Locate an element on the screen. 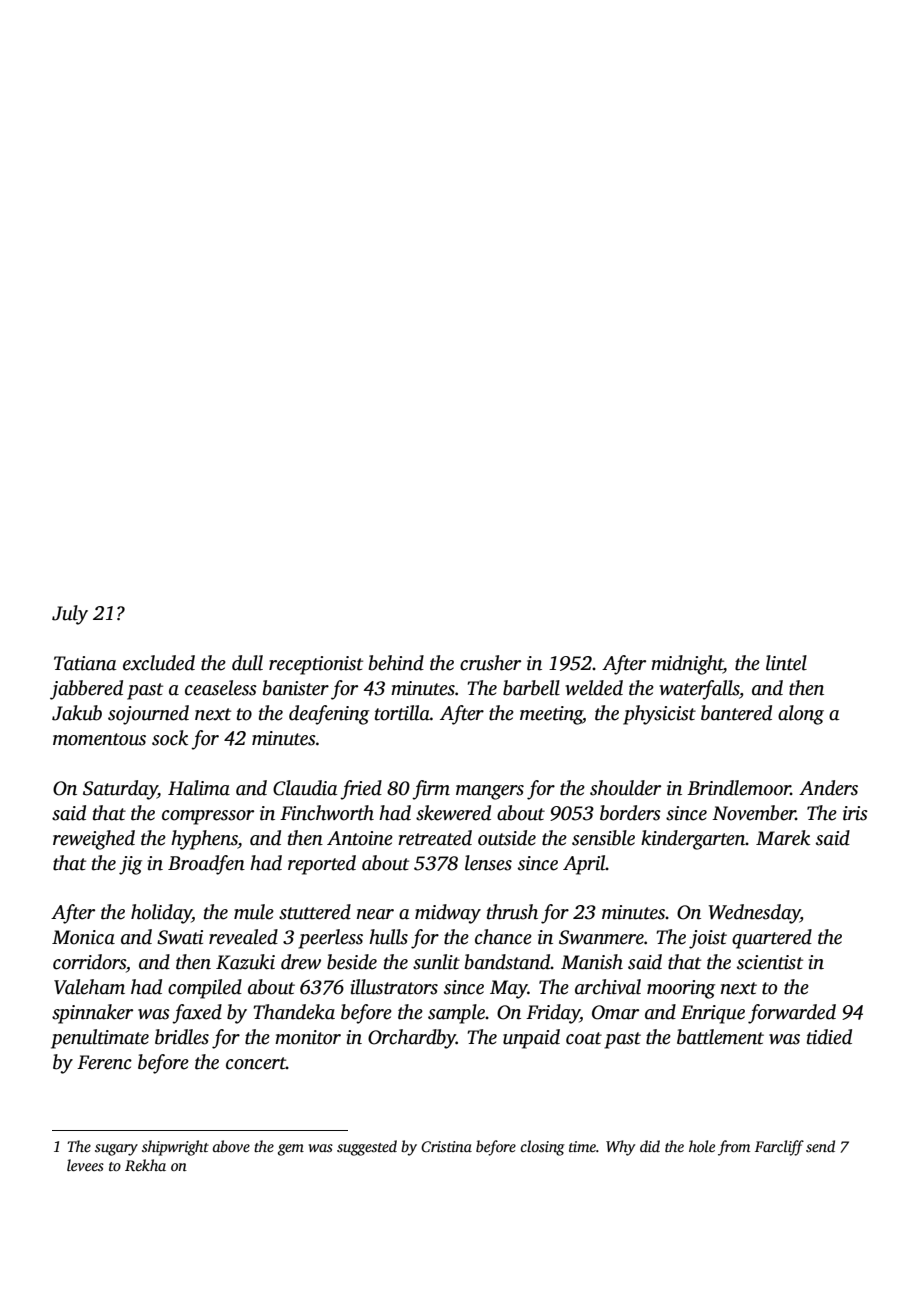 The height and width of the screenshot is (1314, 924). July is located at coordinates (70, 615).
